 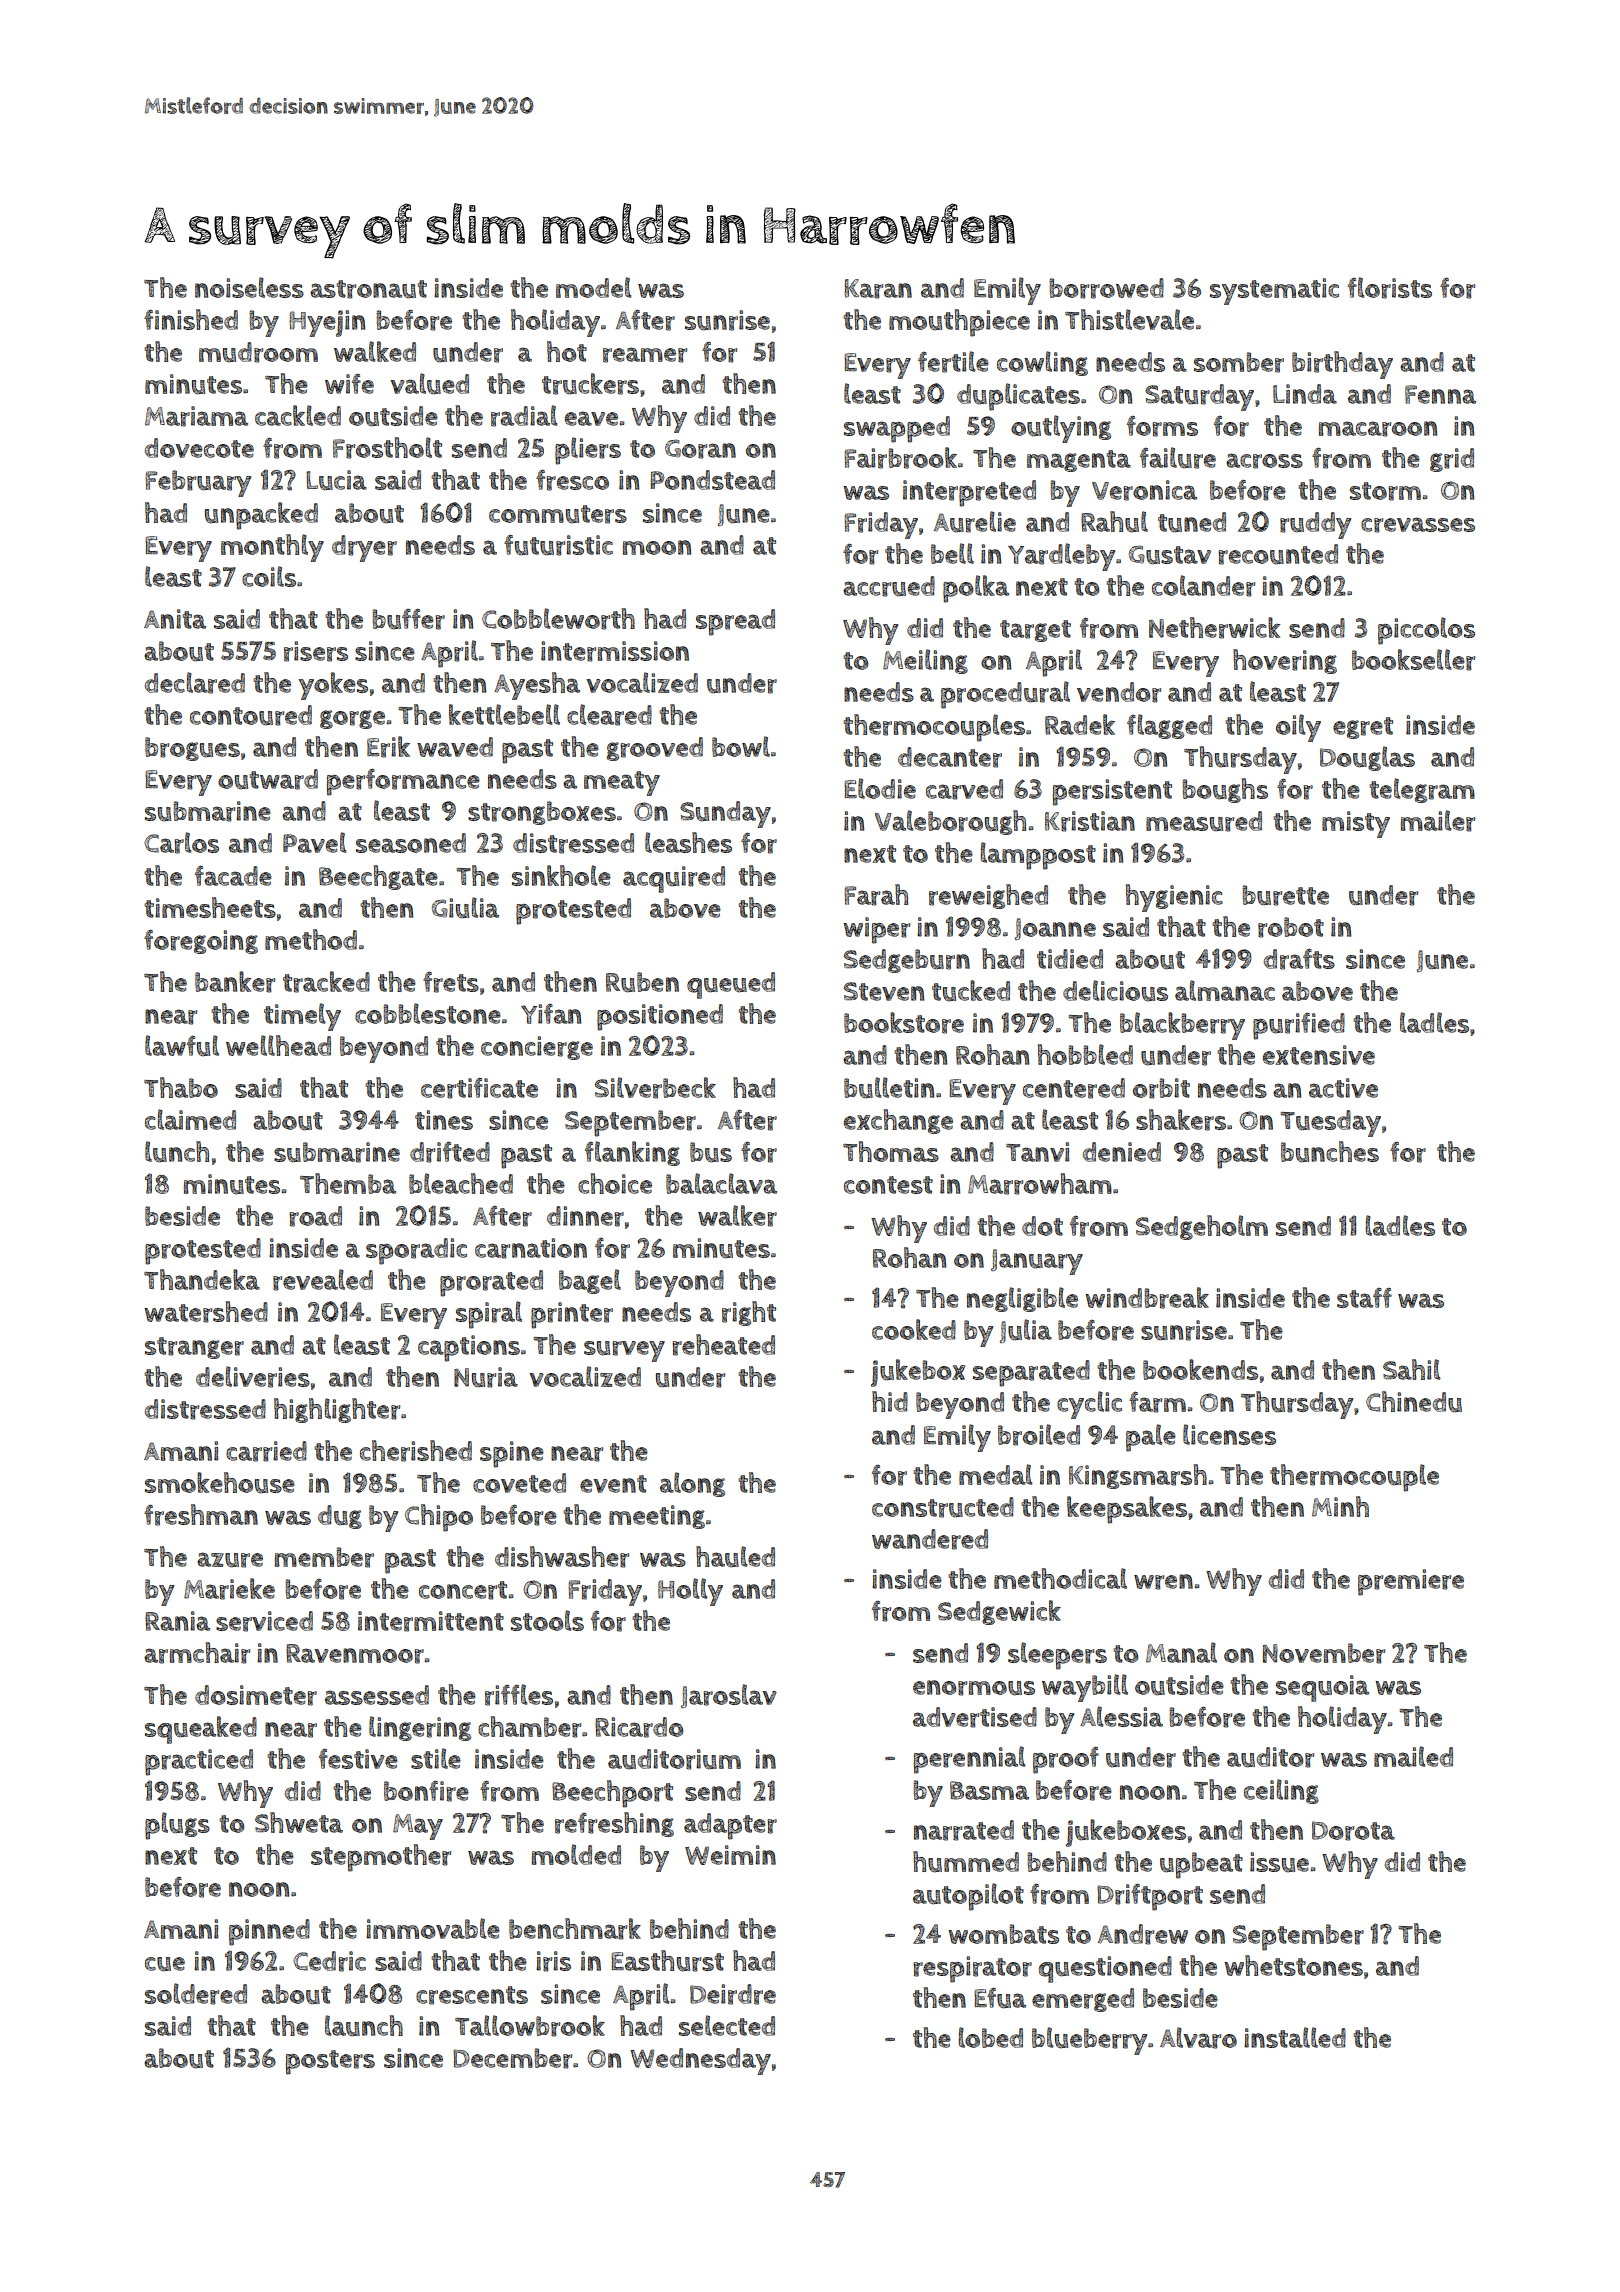 What do you see at coordinates (735, 622) in the page?
I see `spread` at bounding box center [735, 622].
